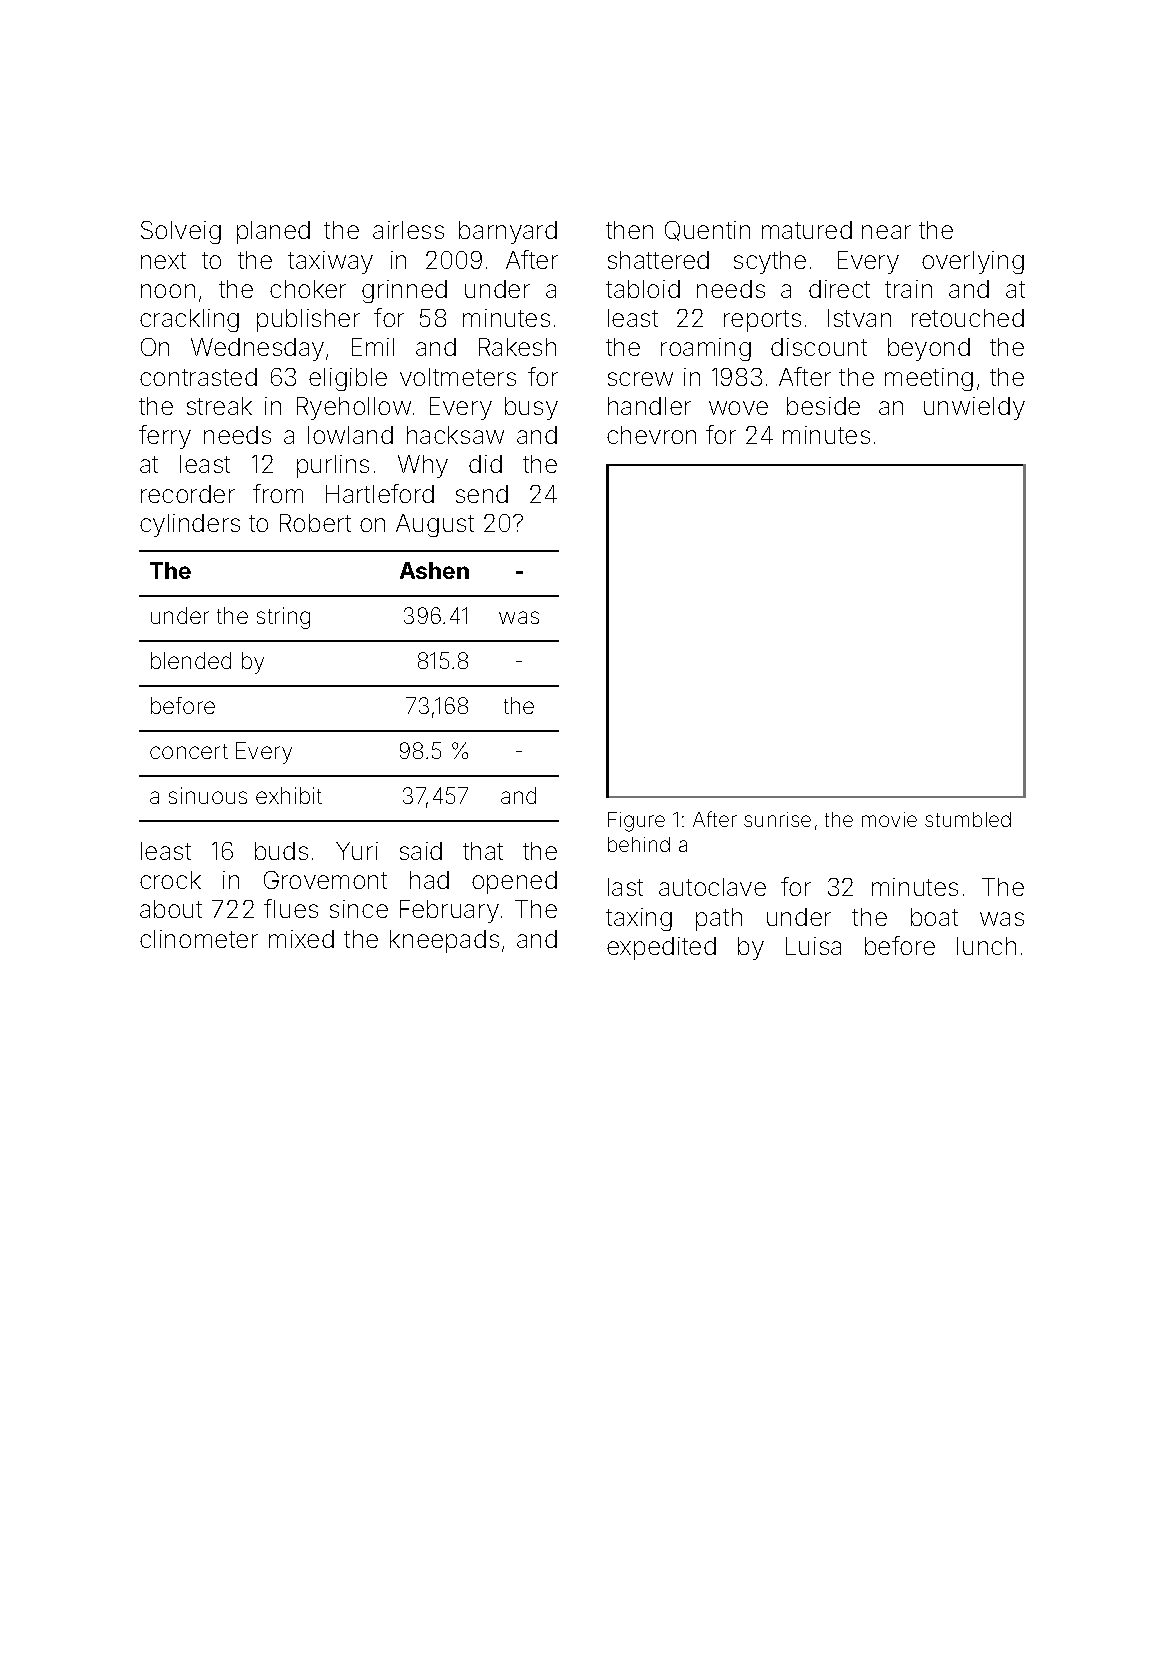 This screenshot has height=1654, width=1165. Describe the element at coordinates (636, 822) in the screenshot. I see `Figure` at that location.
